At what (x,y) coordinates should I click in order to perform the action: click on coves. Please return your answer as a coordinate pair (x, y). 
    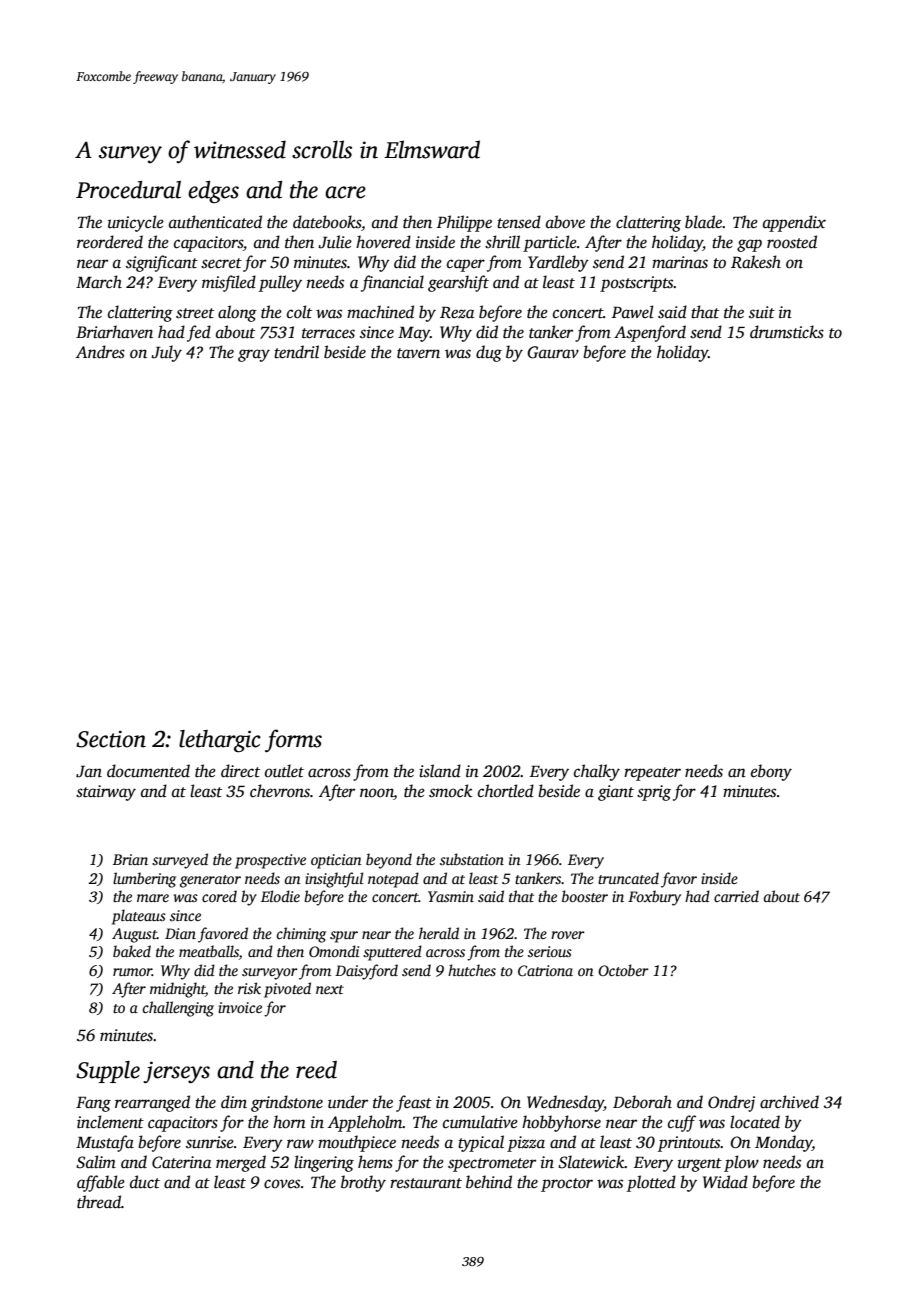
    Looking at the image, I should click on (282, 1184).
